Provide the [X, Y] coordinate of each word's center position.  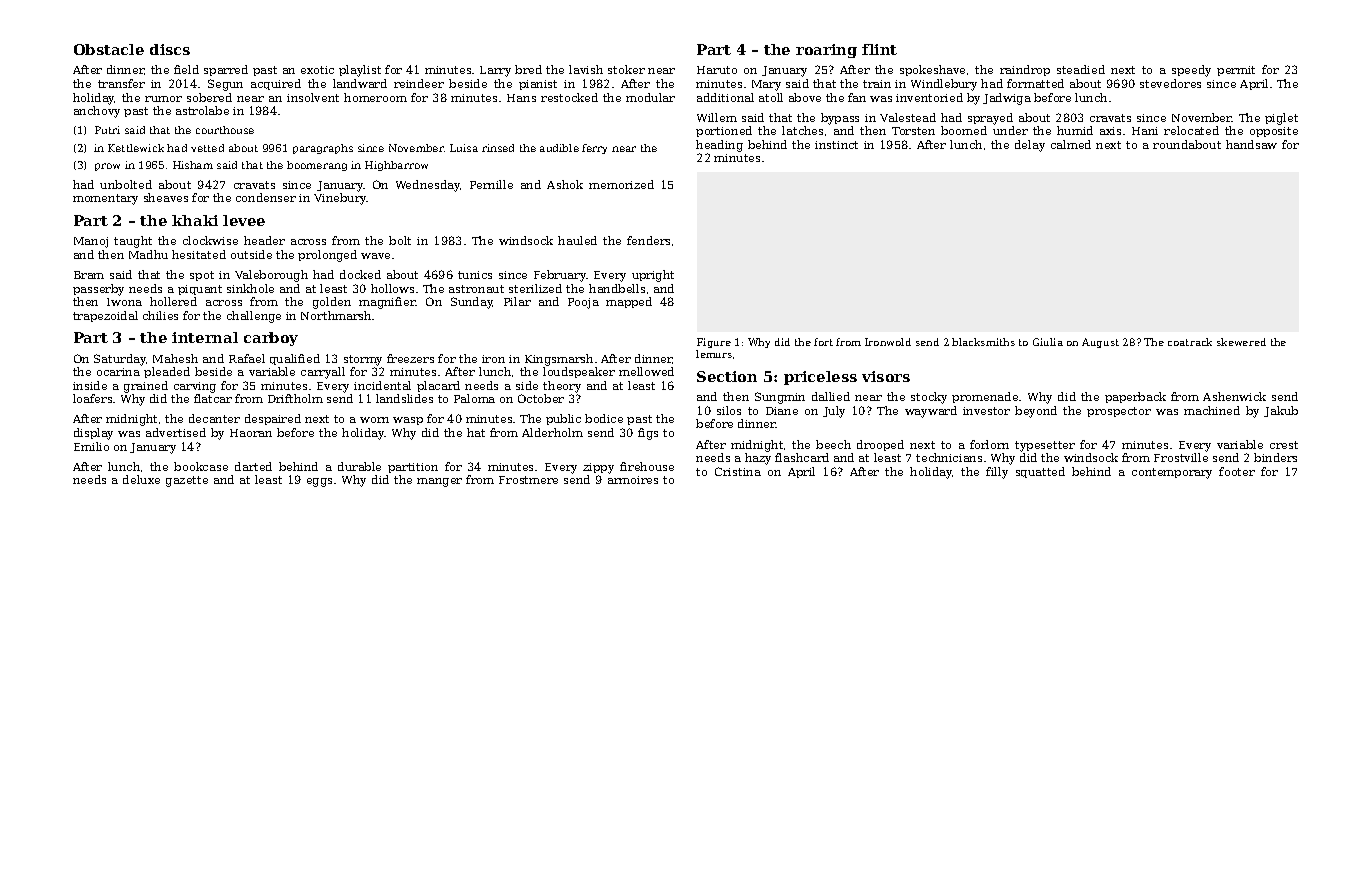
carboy [271, 339]
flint [879, 49]
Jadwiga [1007, 99]
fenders [648, 240]
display [93, 434]
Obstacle [109, 49]
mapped [629, 302]
